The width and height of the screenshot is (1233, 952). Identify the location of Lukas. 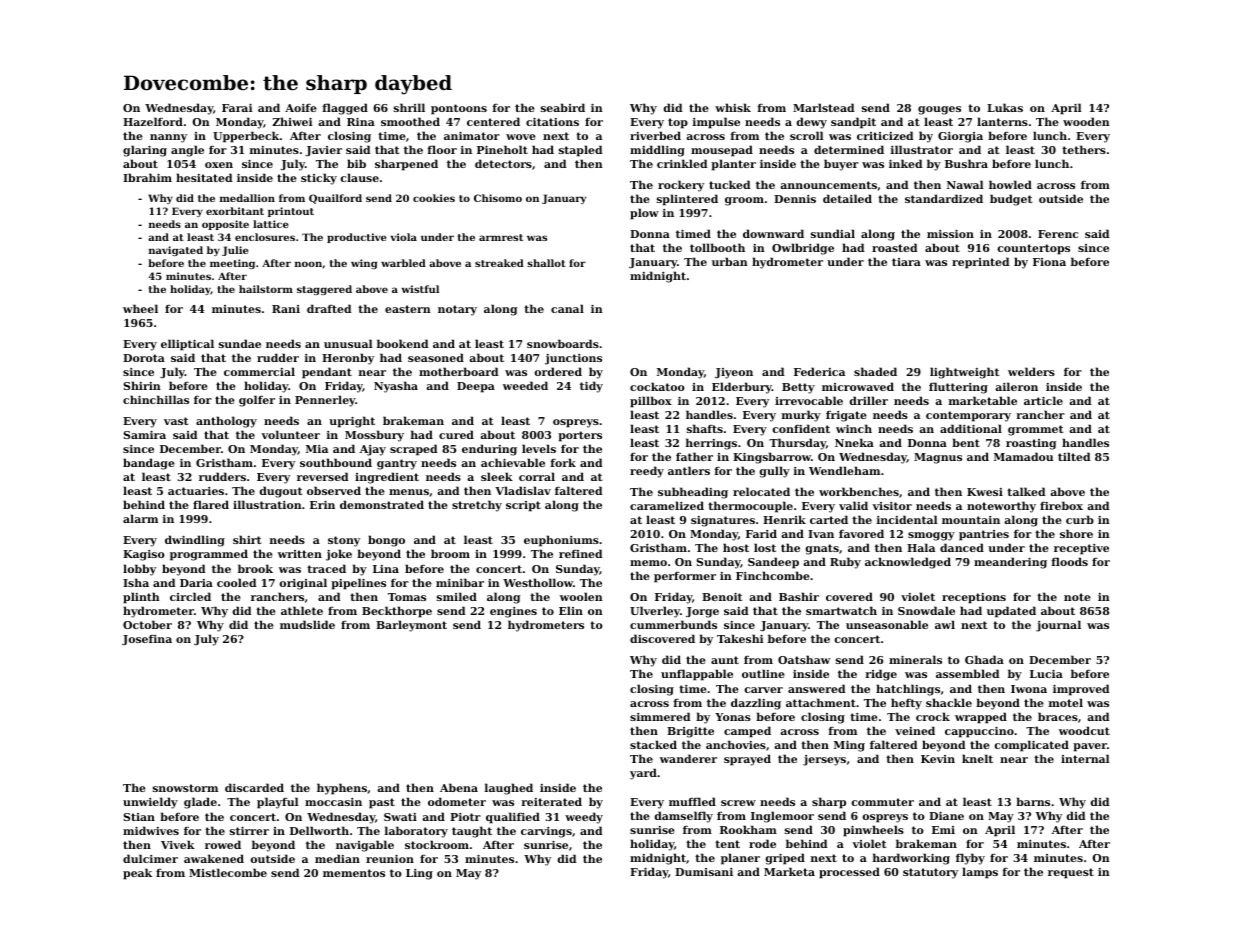
(1005, 107).
